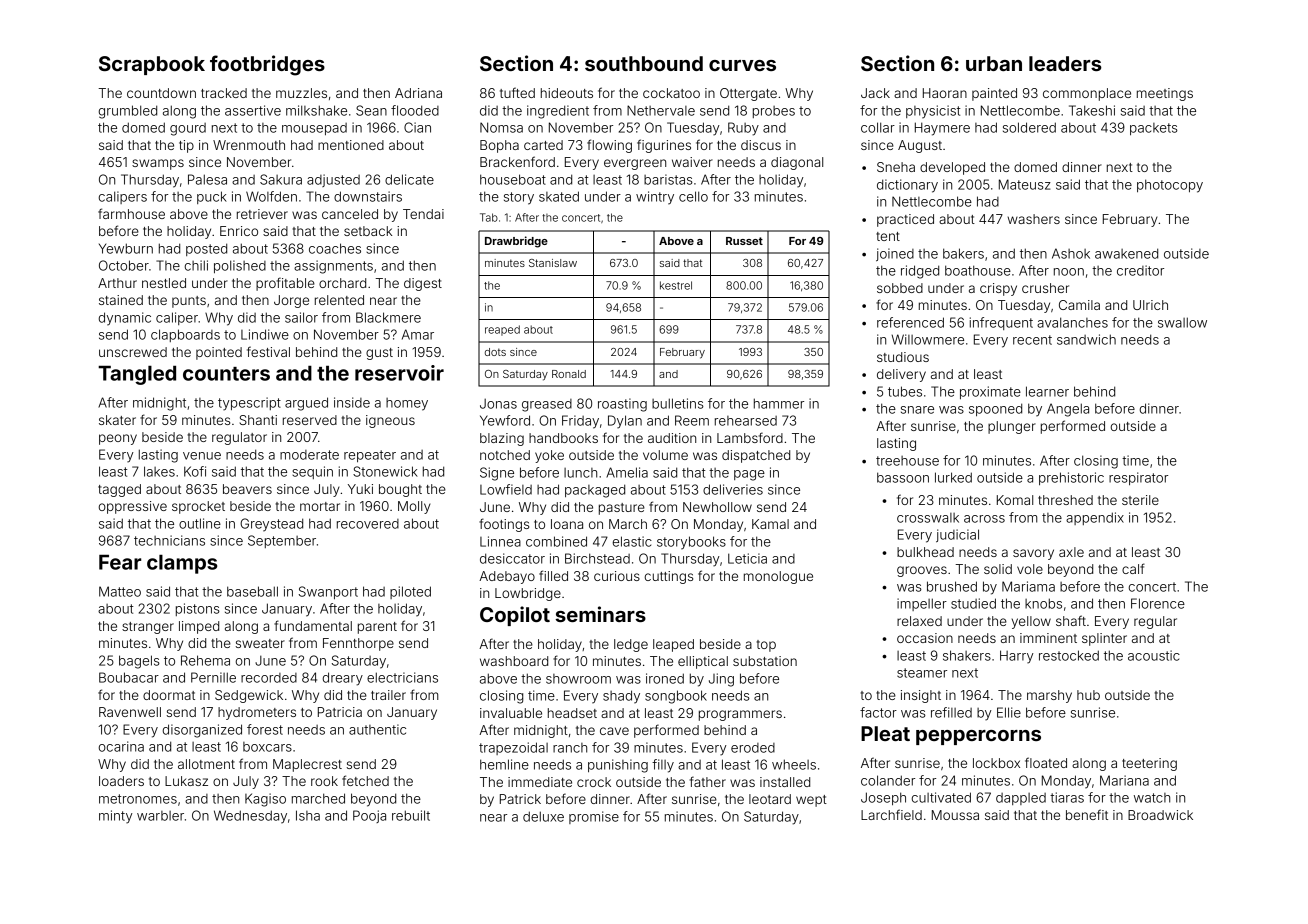  Describe the element at coordinates (594, 817) in the page. I see `promise` at that location.
